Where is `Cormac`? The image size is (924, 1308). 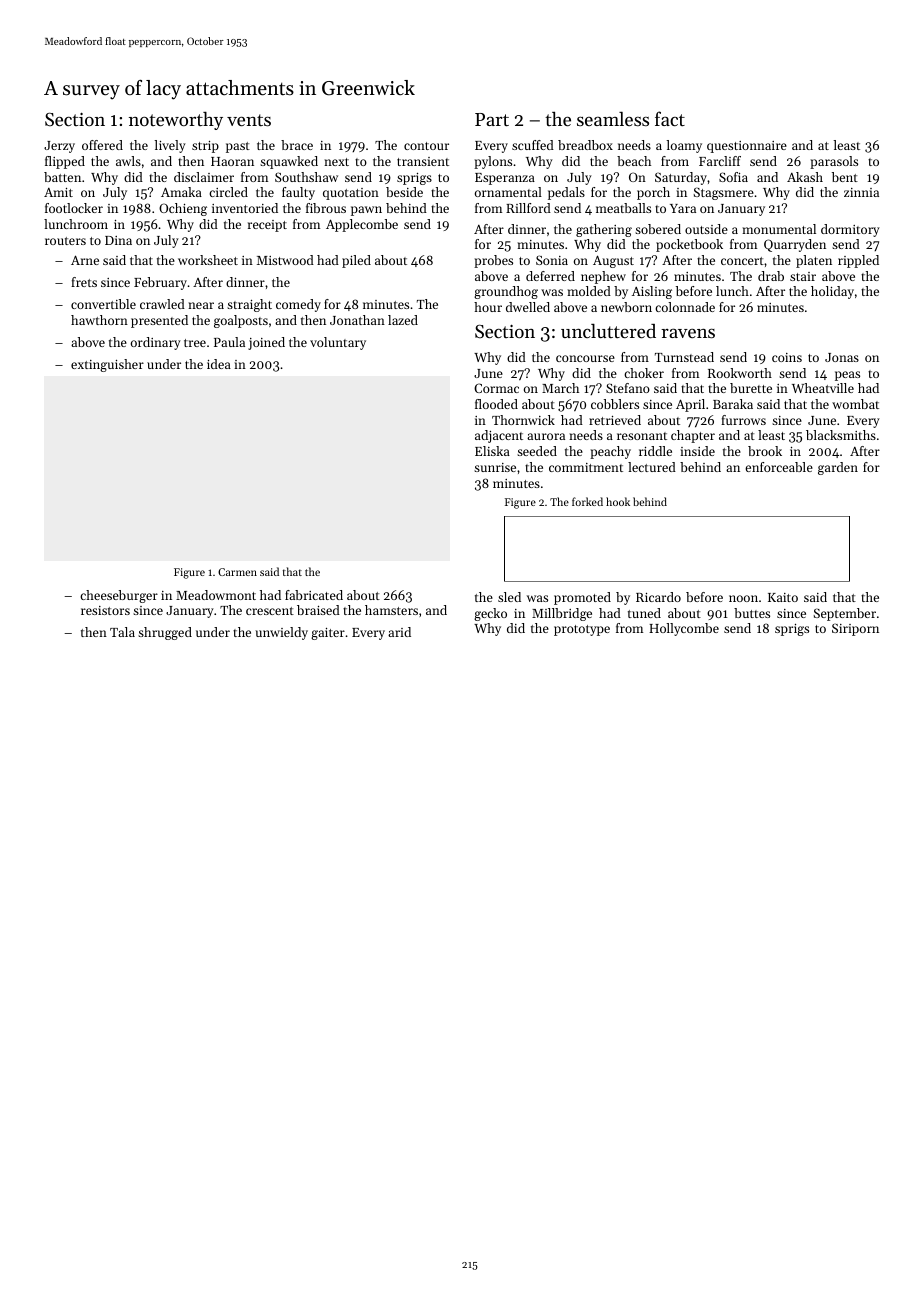 Cormac is located at coordinates (496, 388).
